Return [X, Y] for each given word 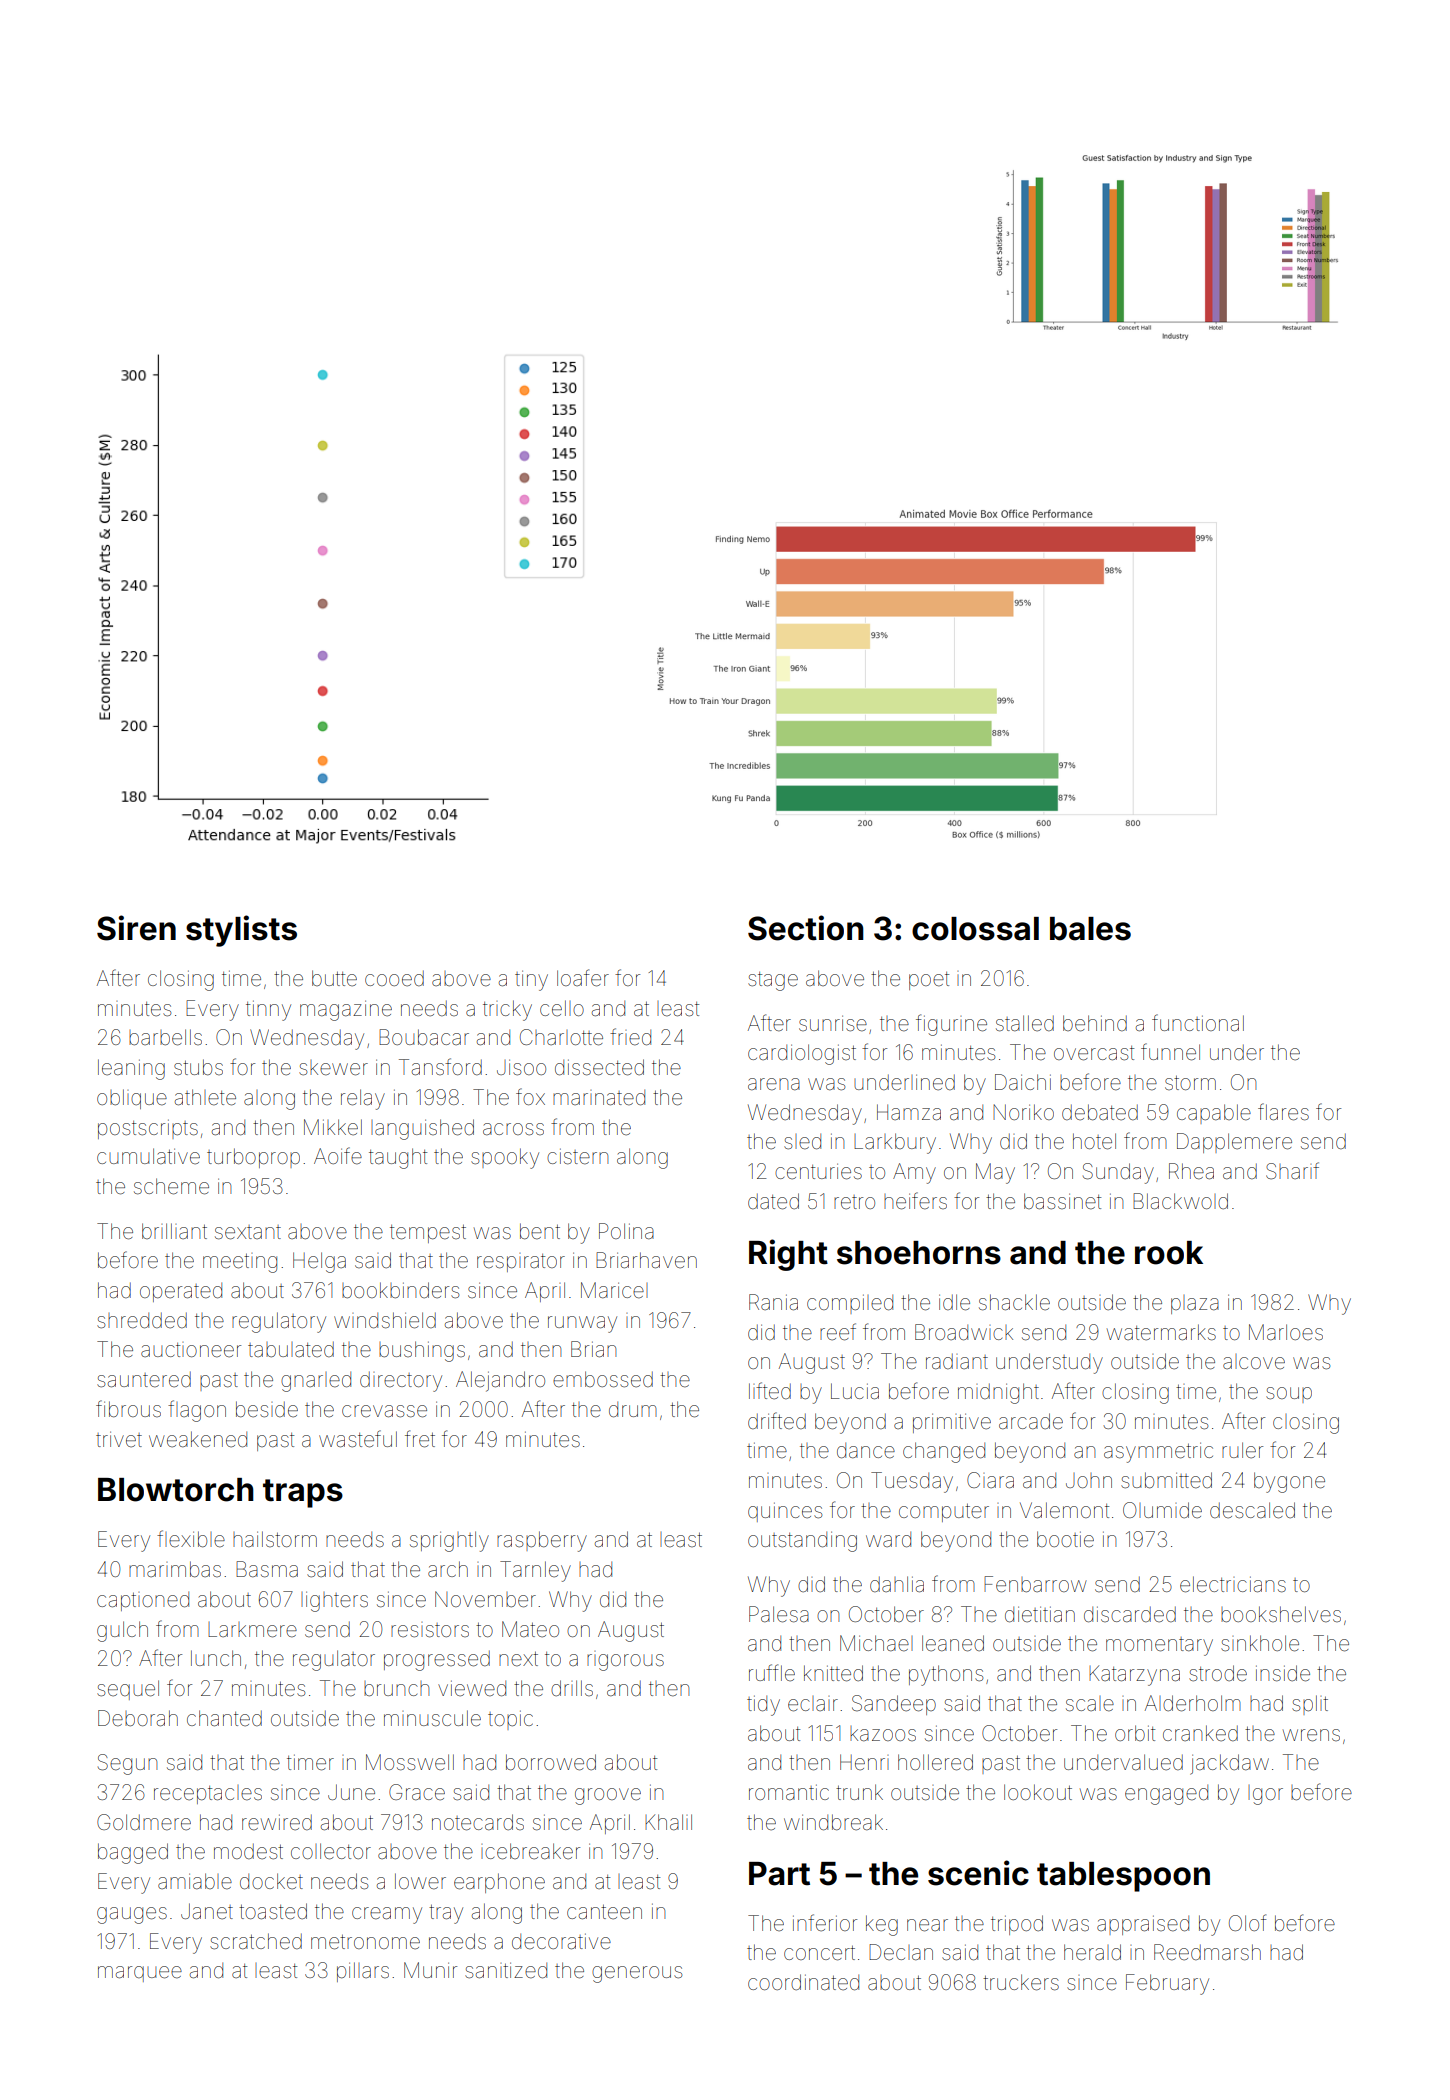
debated [1100, 1112]
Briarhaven [646, 1260]
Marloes [1286, 1332]
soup [1289, 1395]
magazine [346, 1010]
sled [802, 1141]
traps [303, 1493]
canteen [604, 1912]
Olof [1247, 1922]
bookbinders [400, 1290]
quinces [785, 1512]
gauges [132, 1915]
